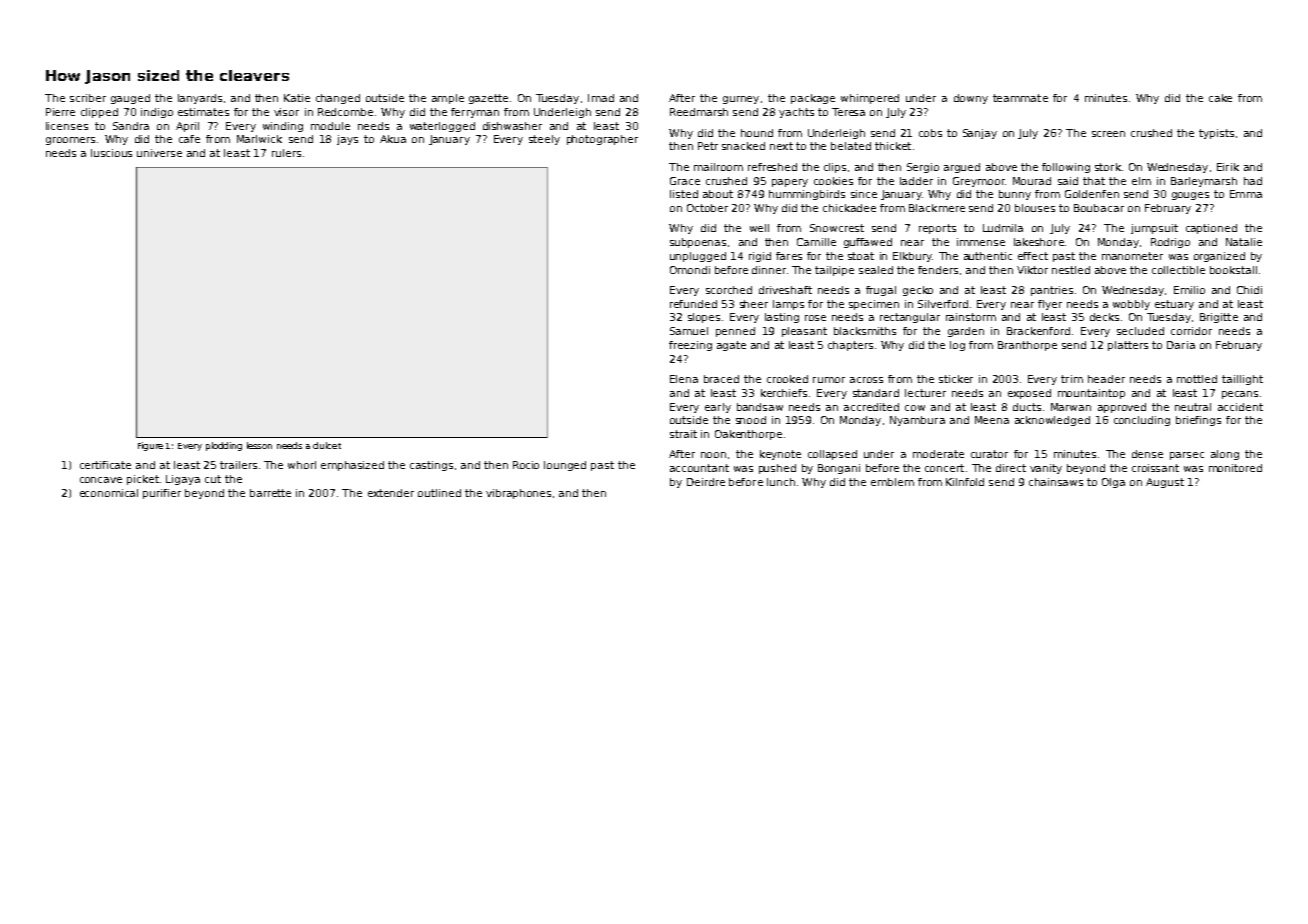 This screenshot has width=1308, height=924. I want to click on cafe, so click(189, 139).
